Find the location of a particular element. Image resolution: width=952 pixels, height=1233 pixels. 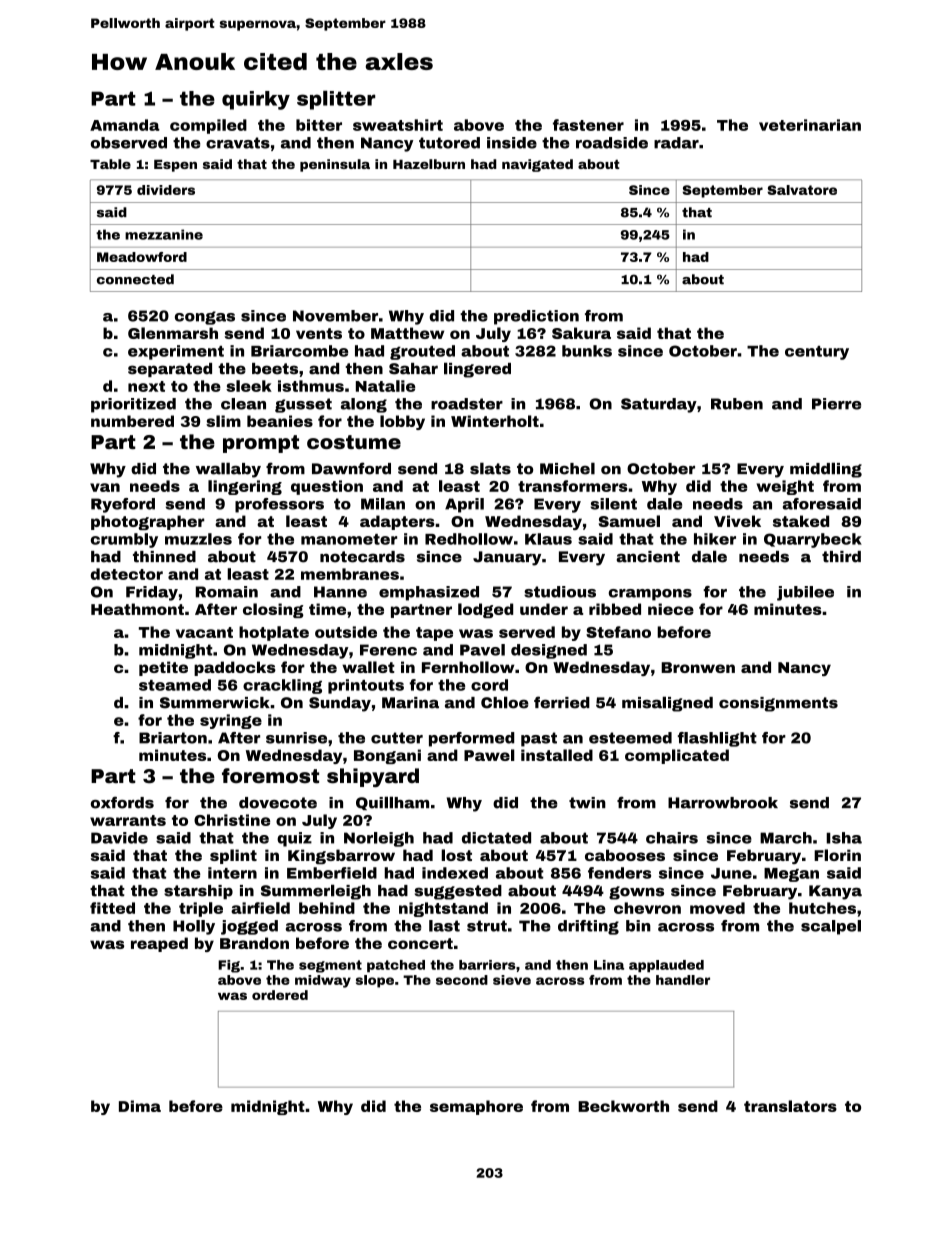

fenders is located at coordinates (619, 873).
